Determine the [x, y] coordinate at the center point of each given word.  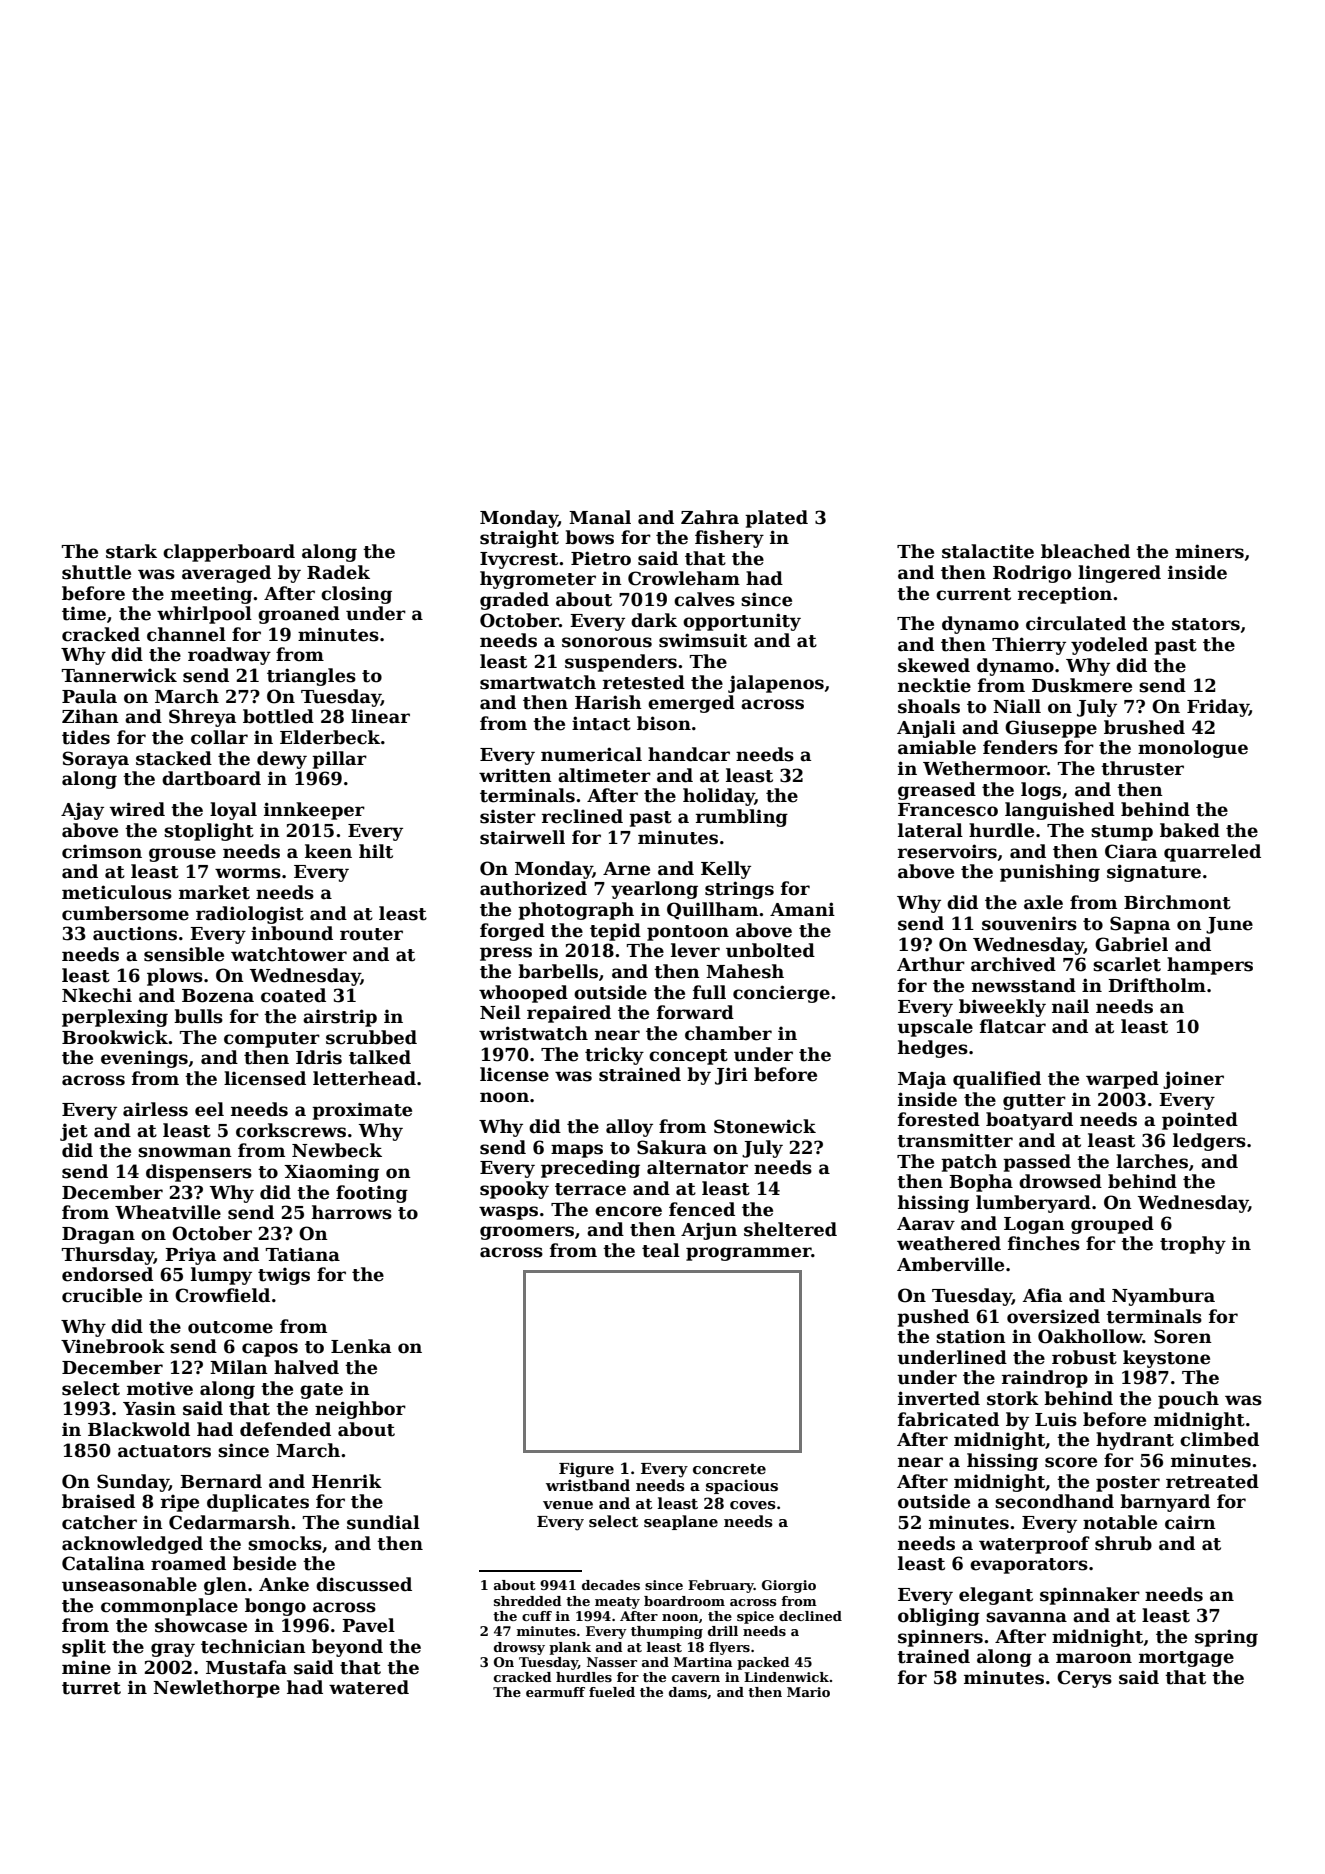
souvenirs [1029, 923]
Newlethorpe [216, 1689]
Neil [500, 1012]
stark [131, 551]
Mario [808, 1692]
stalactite [988, 551]
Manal [600, 517]
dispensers [199, 1173]
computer [272, 1040]
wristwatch [533, 1033]
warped [1122, 1080]
